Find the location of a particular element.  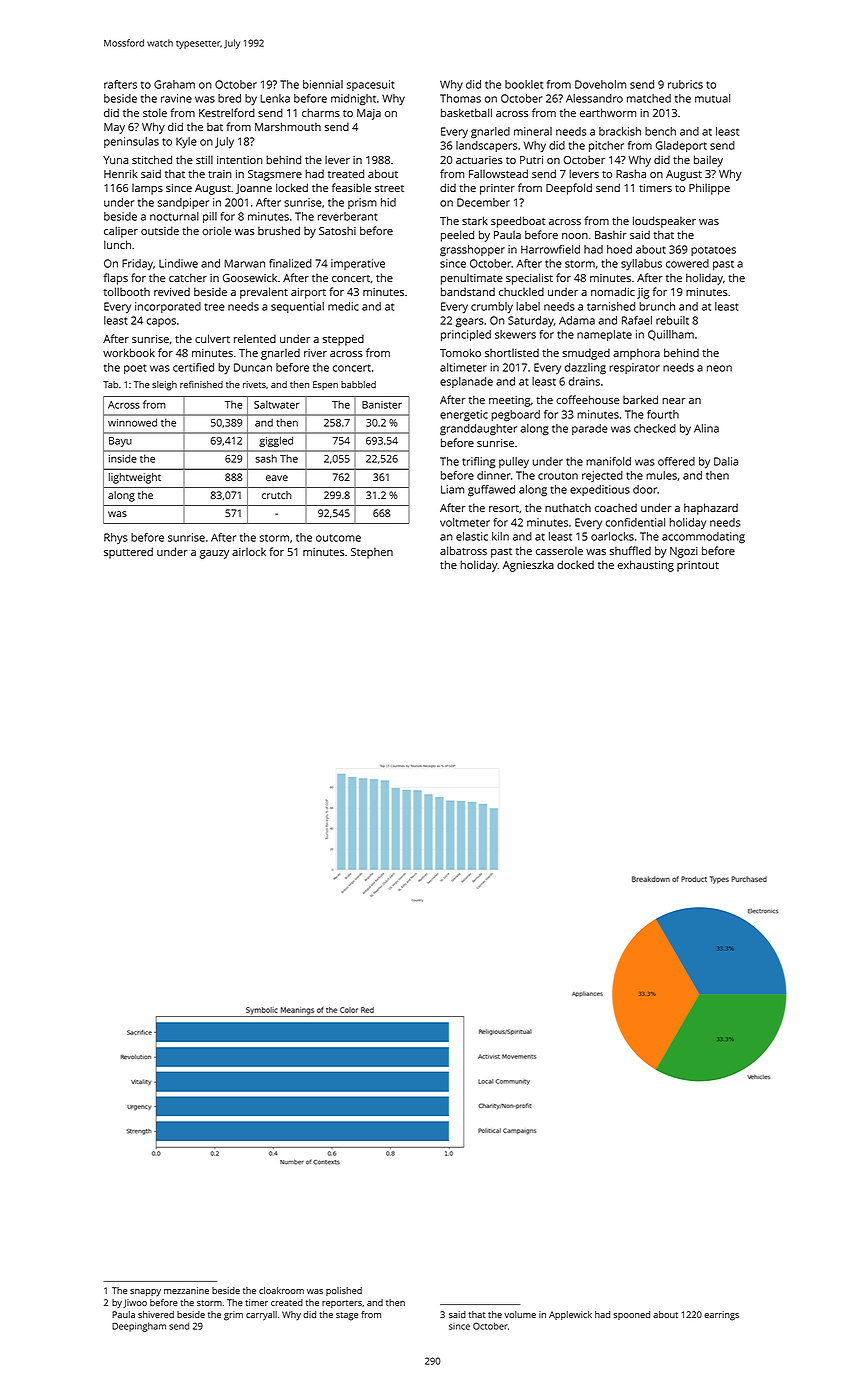

rubrics is located at coordinates (685, 84).
